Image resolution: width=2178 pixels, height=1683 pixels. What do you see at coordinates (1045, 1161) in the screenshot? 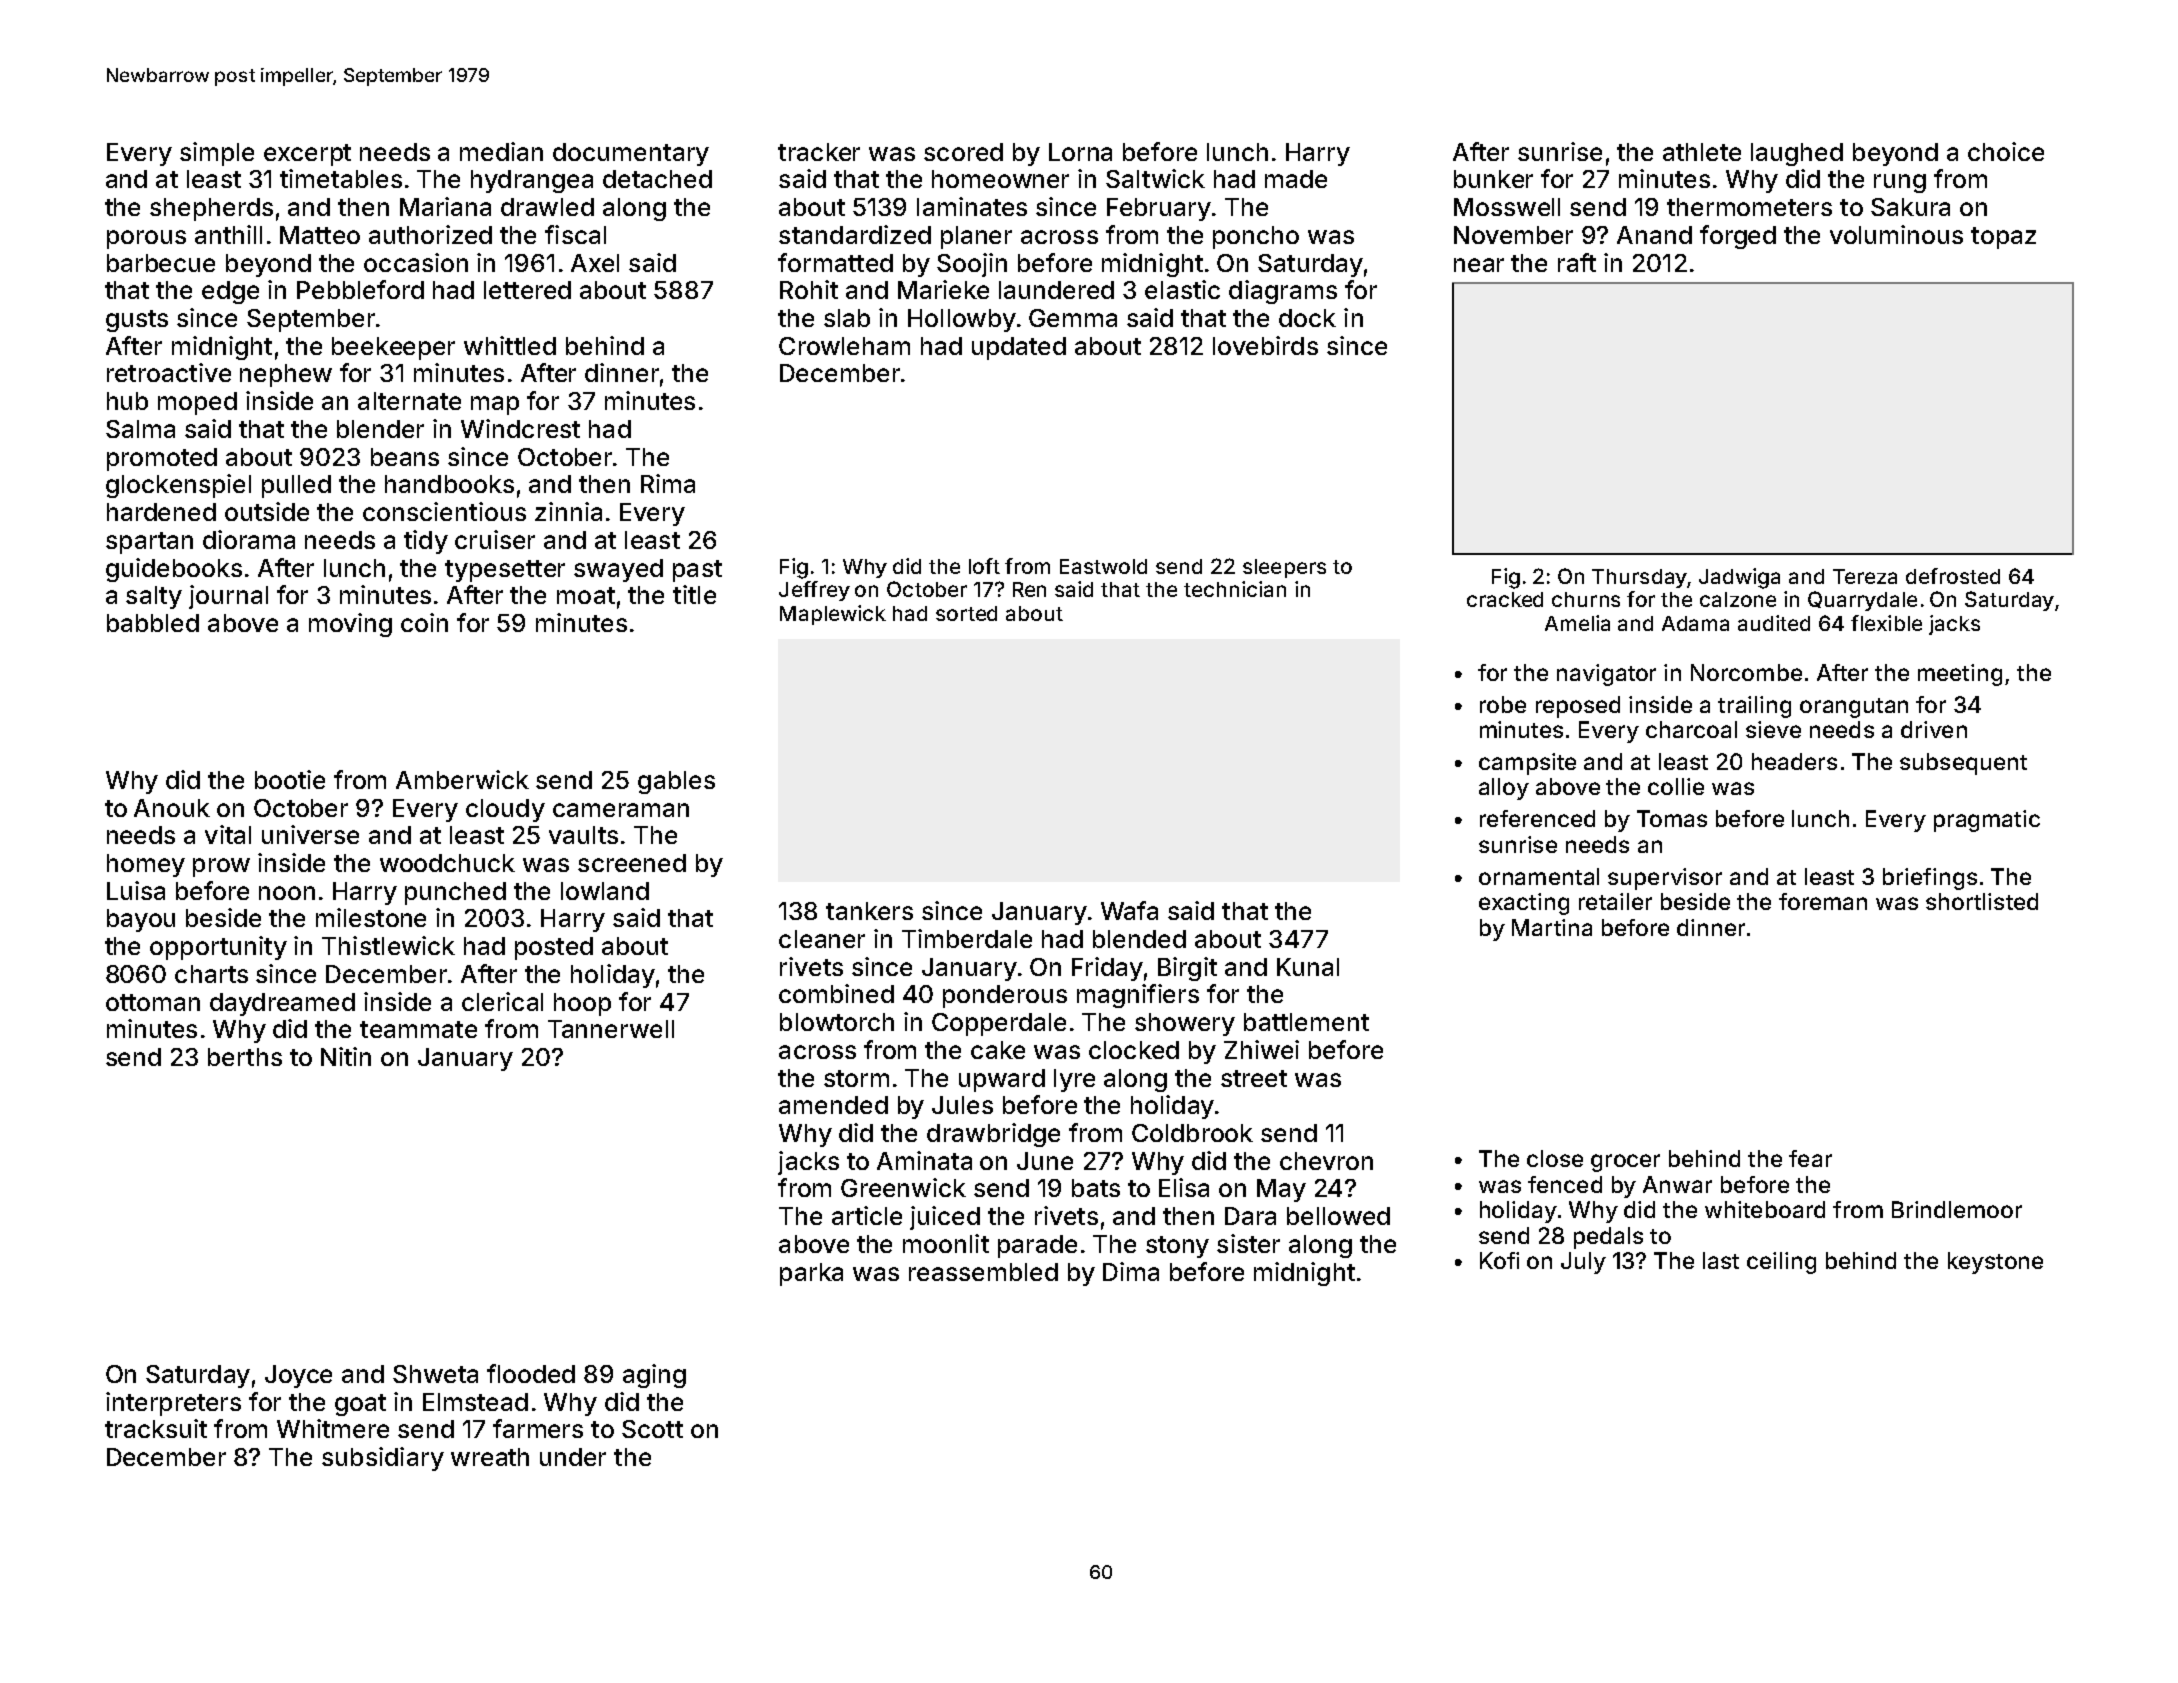
I see `June` at bounding box center [1045, 1161].
